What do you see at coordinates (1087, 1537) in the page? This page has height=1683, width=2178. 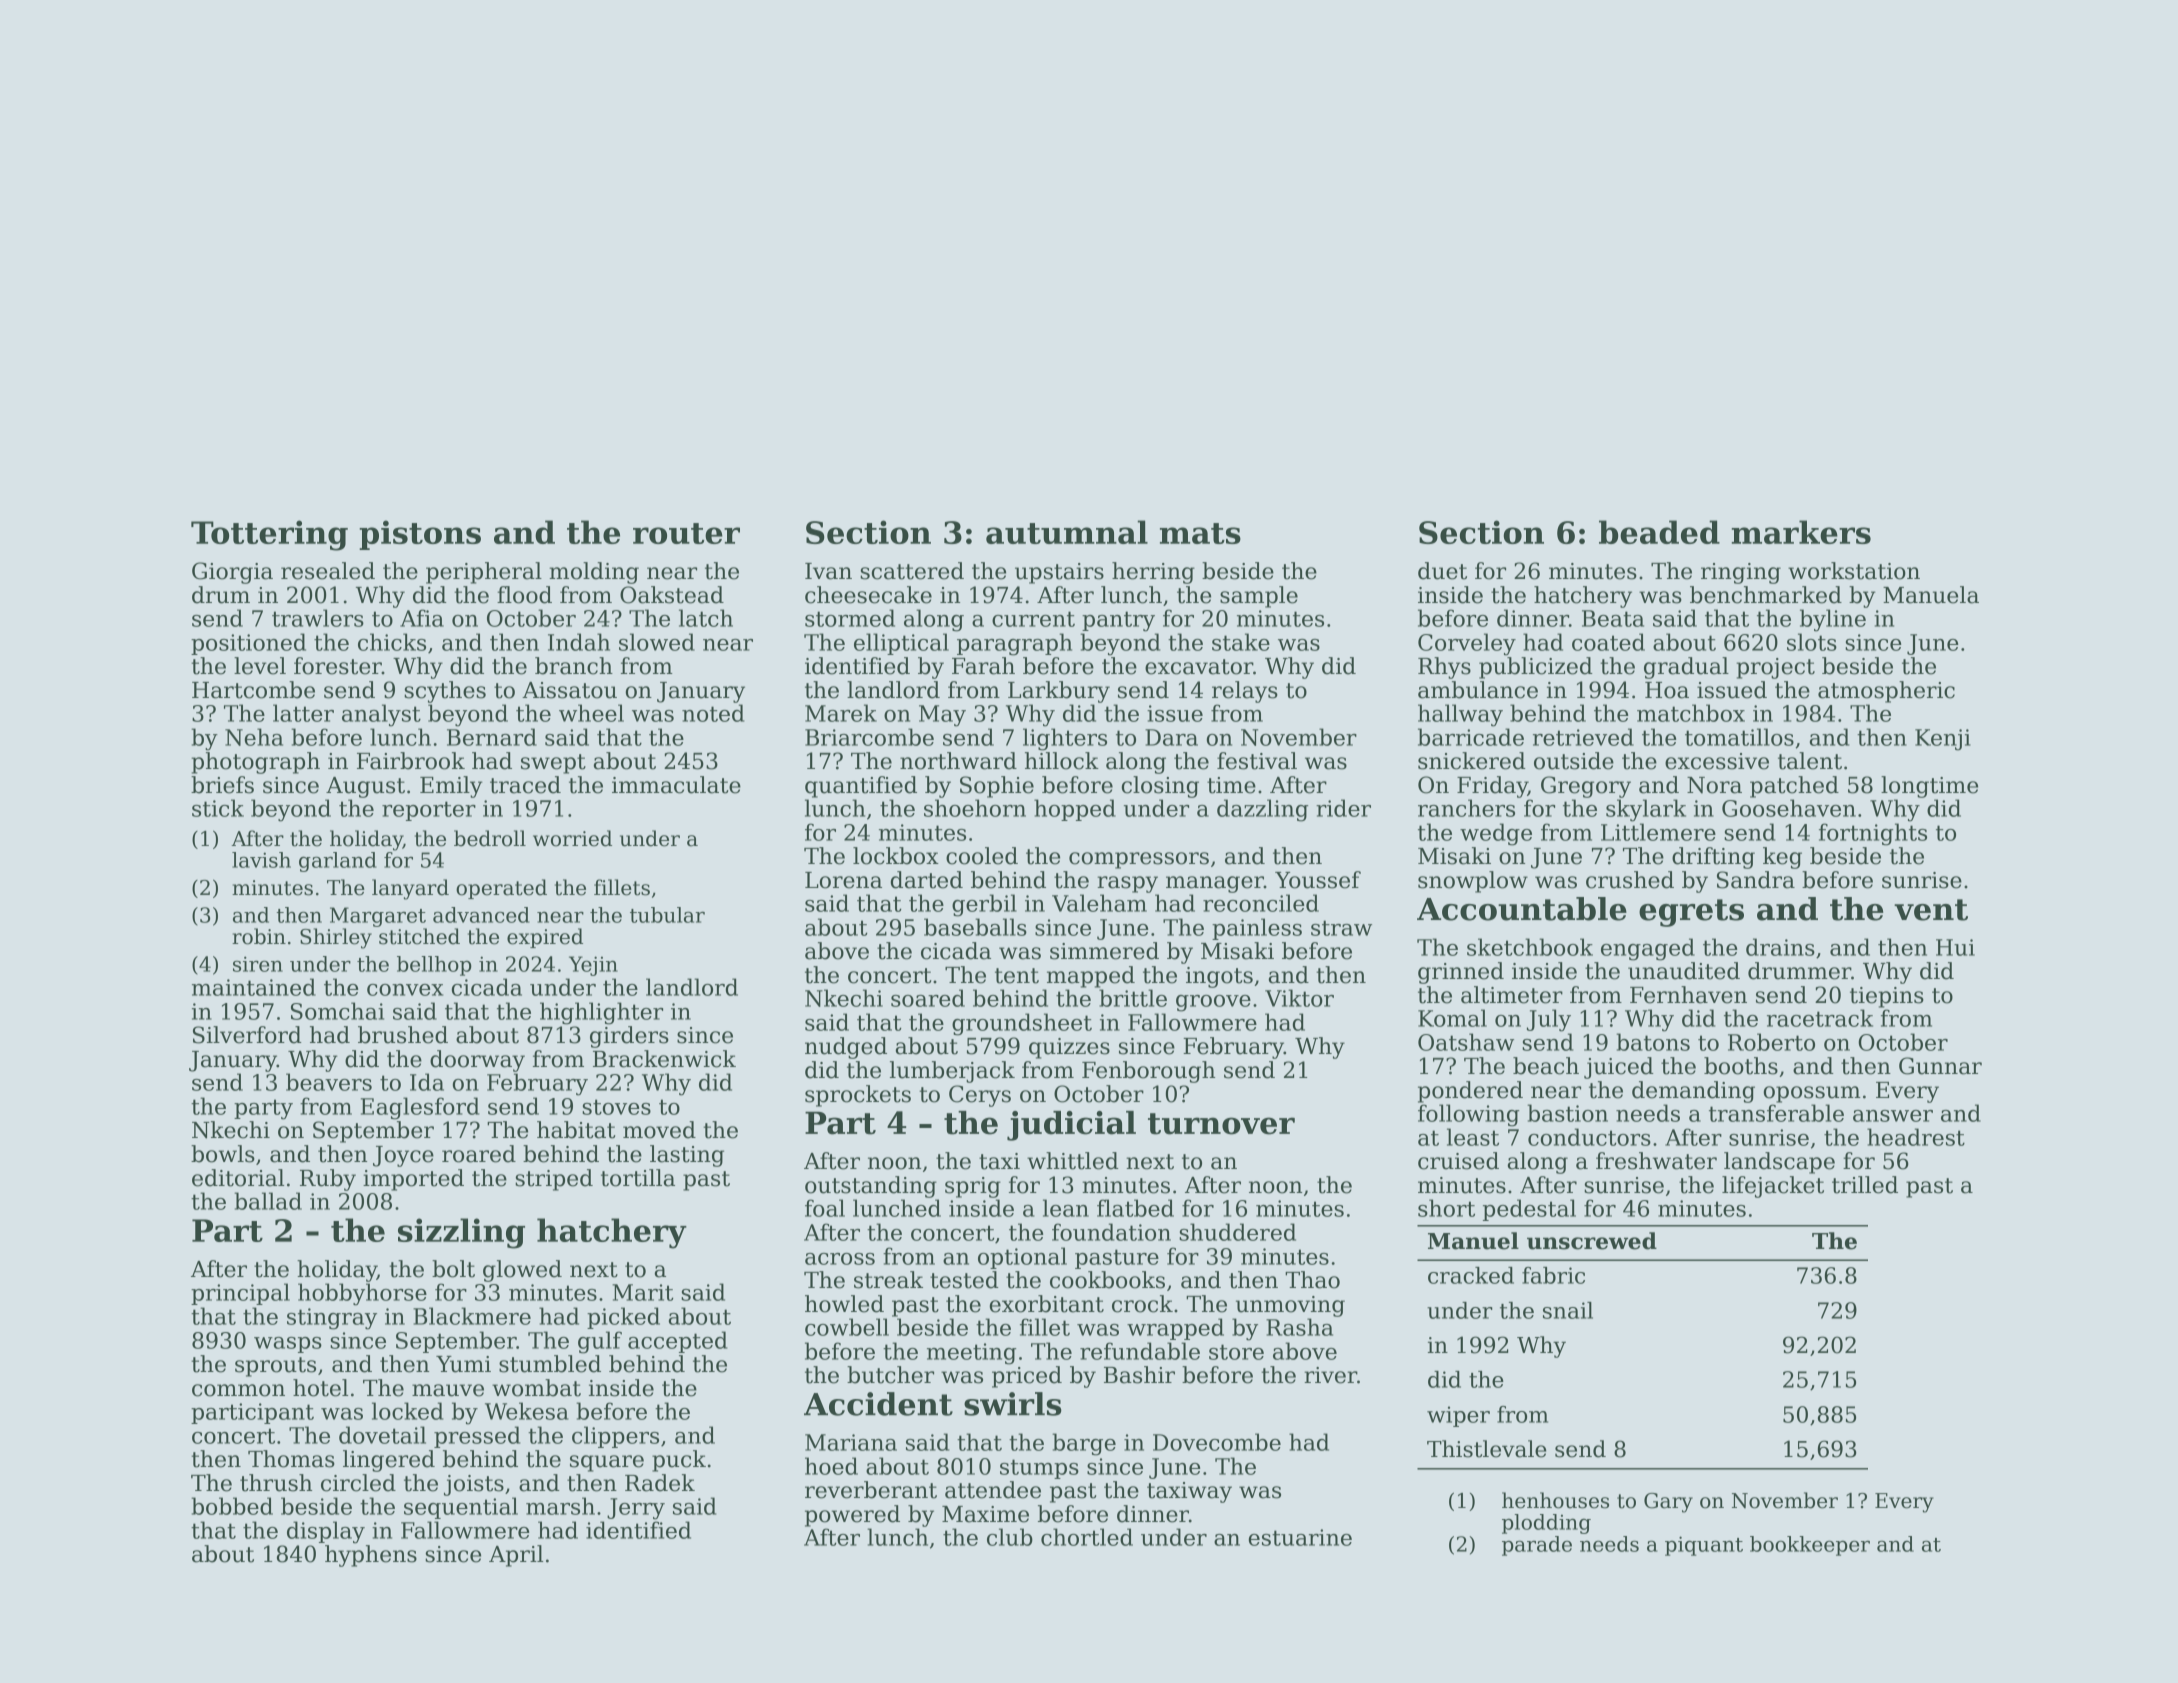 I see `chortled` at bounding box center [1087, 1537].
